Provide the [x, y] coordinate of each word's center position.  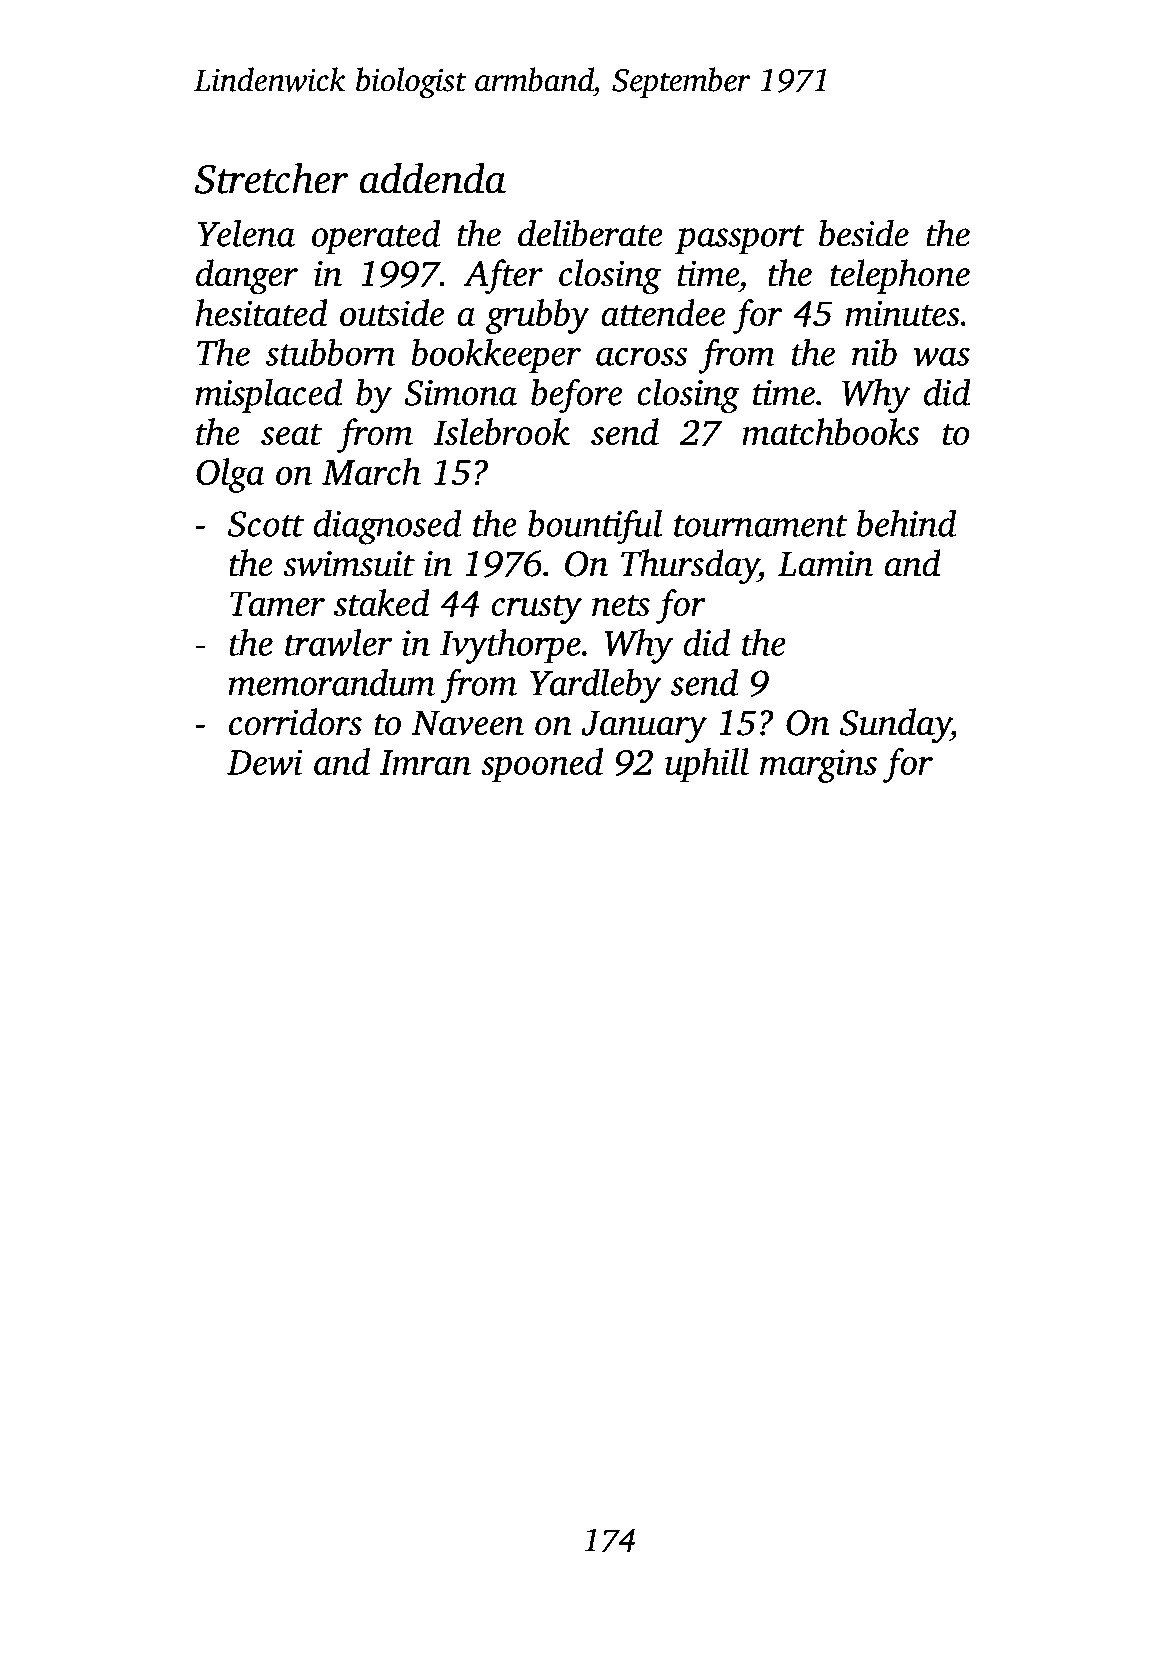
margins [818, 766]
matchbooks [830, 432]
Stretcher [271, 178]
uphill [707, 765]
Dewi [265, 762]
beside [864, 233]
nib [874, 352]
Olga [230, 475]
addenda [433, 178]
